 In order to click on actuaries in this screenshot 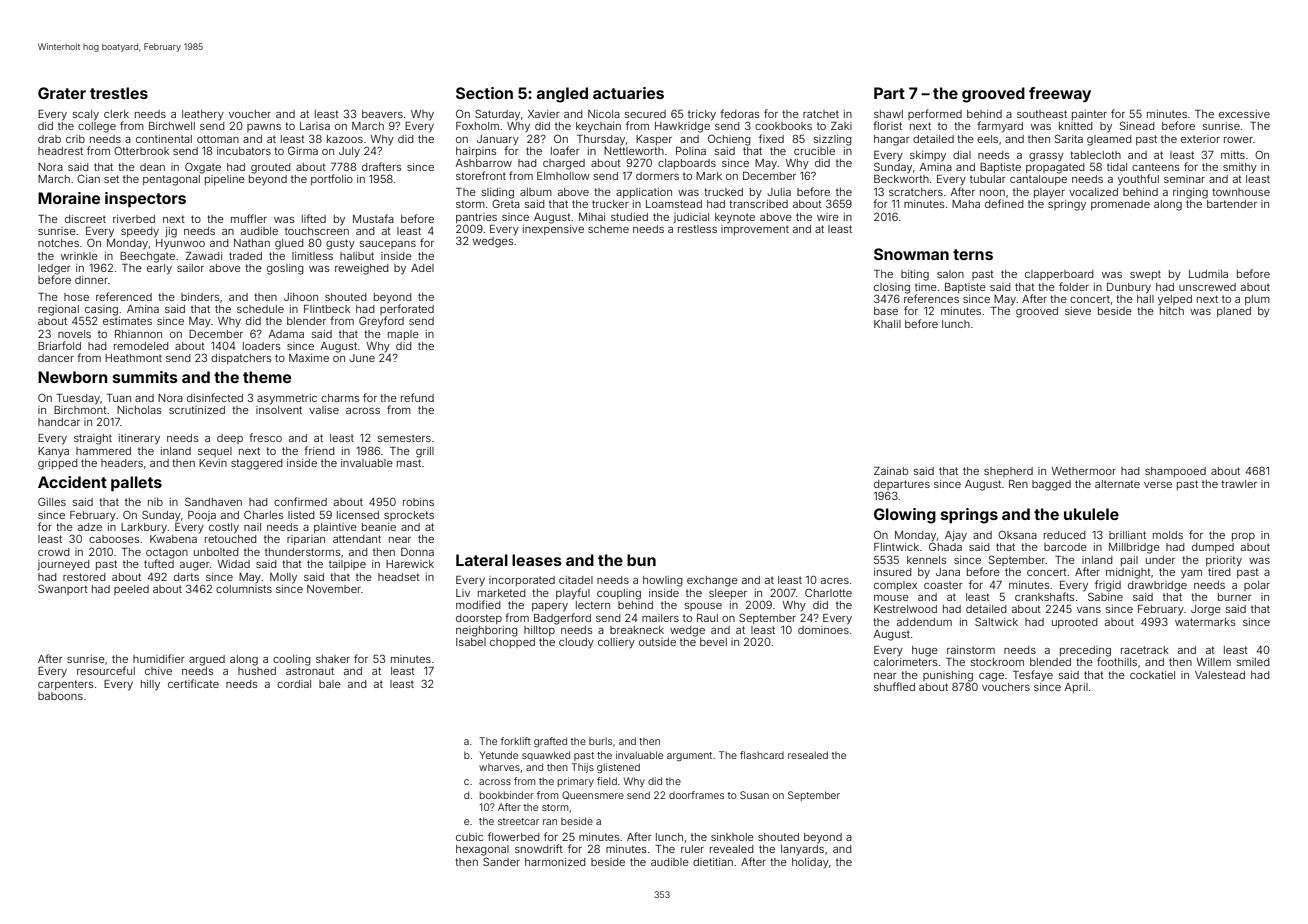, I will do `click(628, 93)`.
